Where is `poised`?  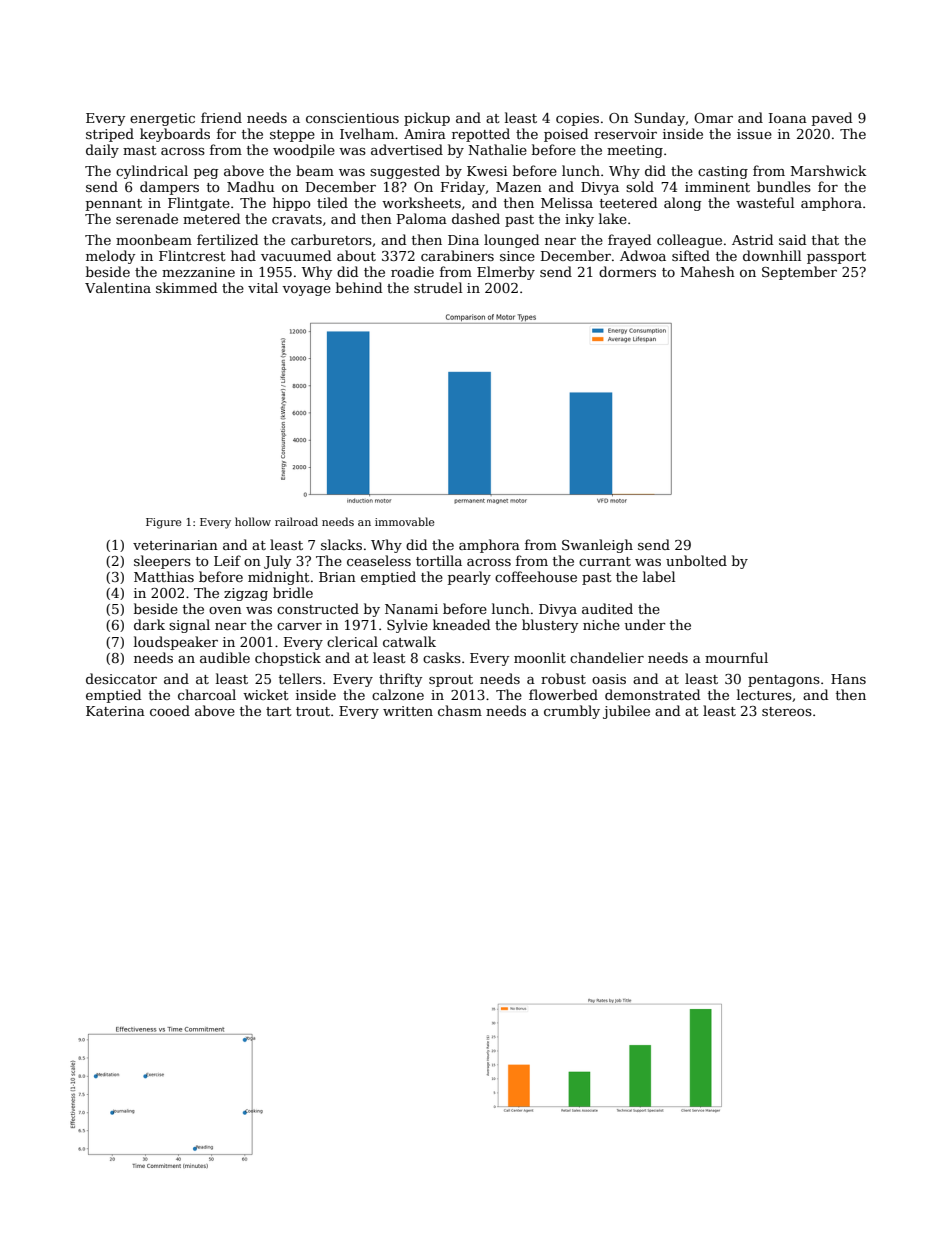
poised is located at coordinates (566, 135).
